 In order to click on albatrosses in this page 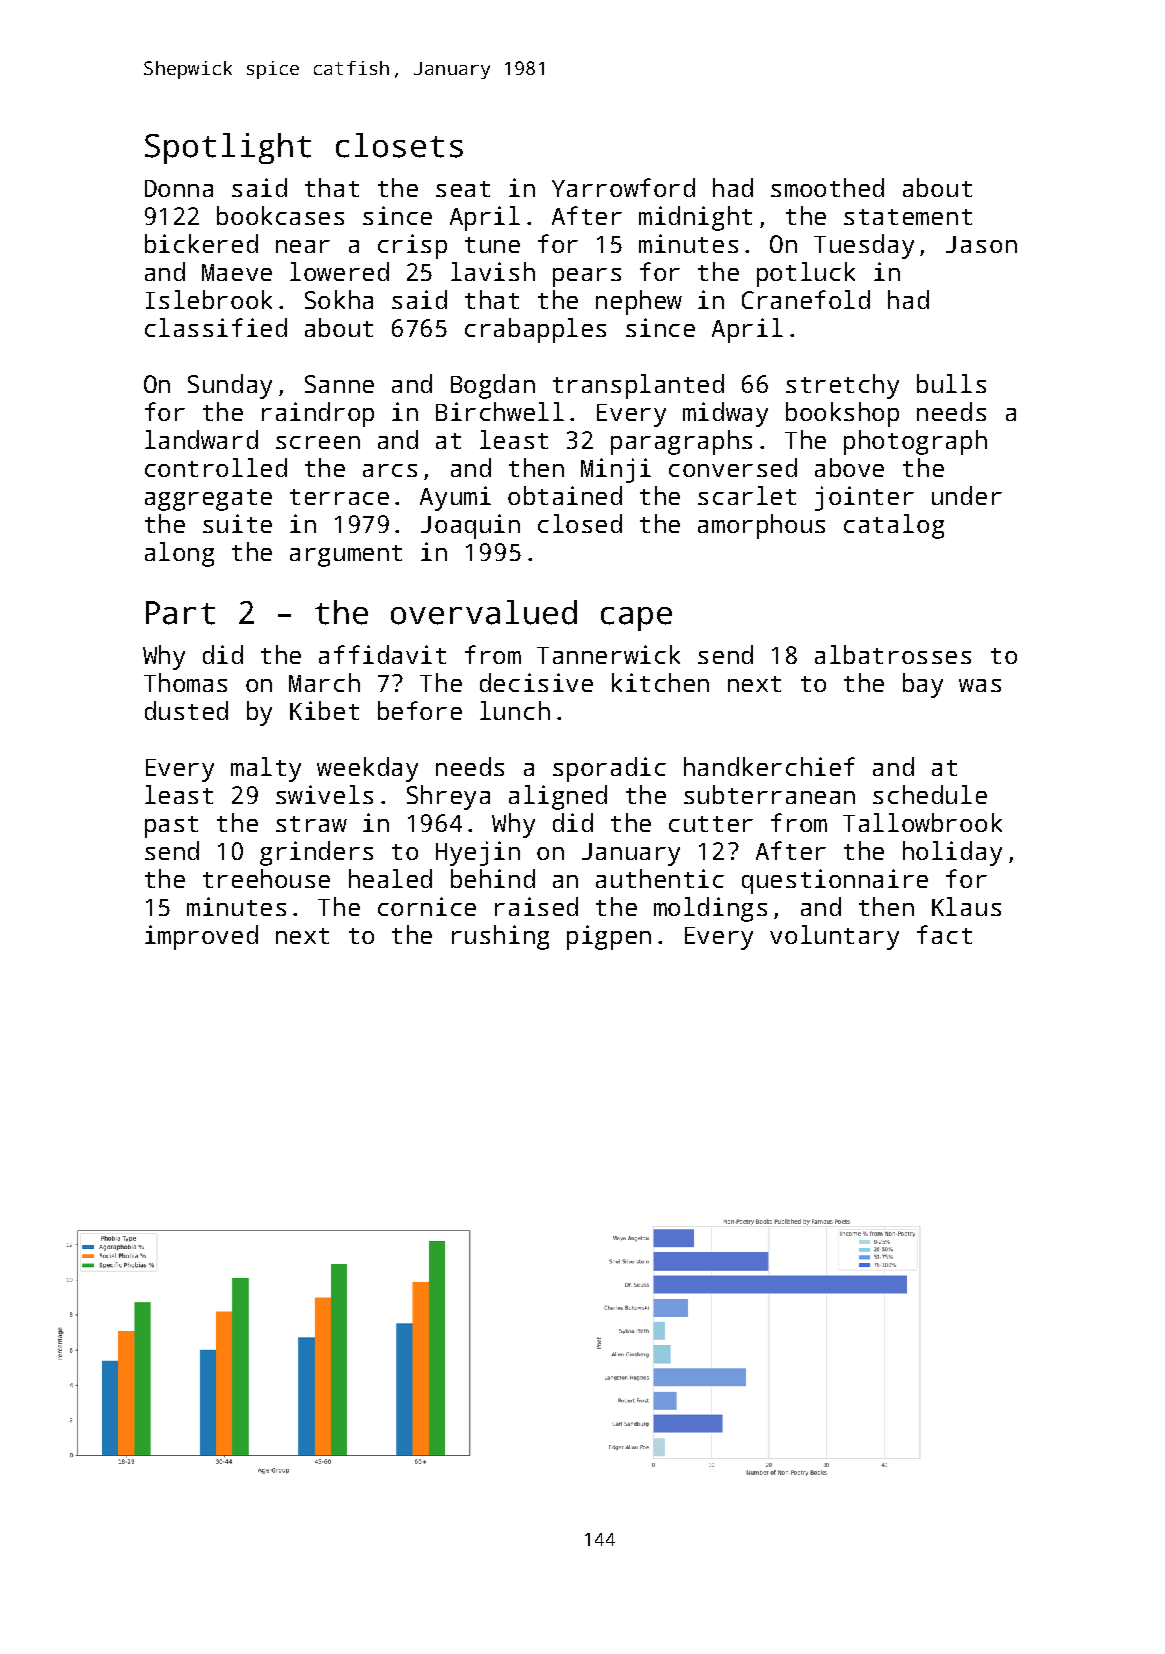, I will do `click(893, 654)`.
